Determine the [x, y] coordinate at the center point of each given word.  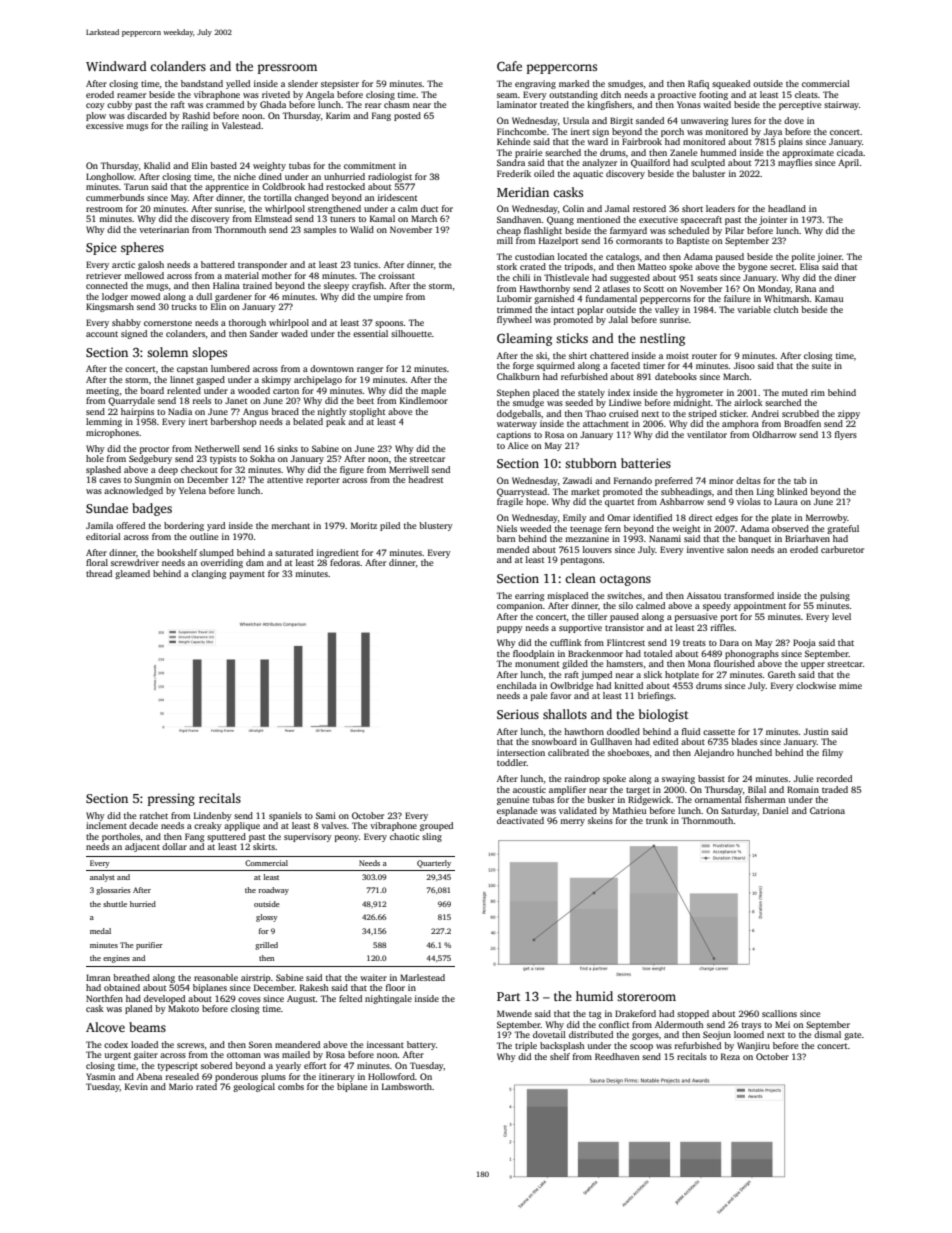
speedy [717, 606]
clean [580, 578]
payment [247, 575]
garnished [554, 299]
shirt [578, 355]
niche [245, 176]
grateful [843, 529]
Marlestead [422, 977]
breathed [131, 977]
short [692, 208]
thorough [247, 323]
